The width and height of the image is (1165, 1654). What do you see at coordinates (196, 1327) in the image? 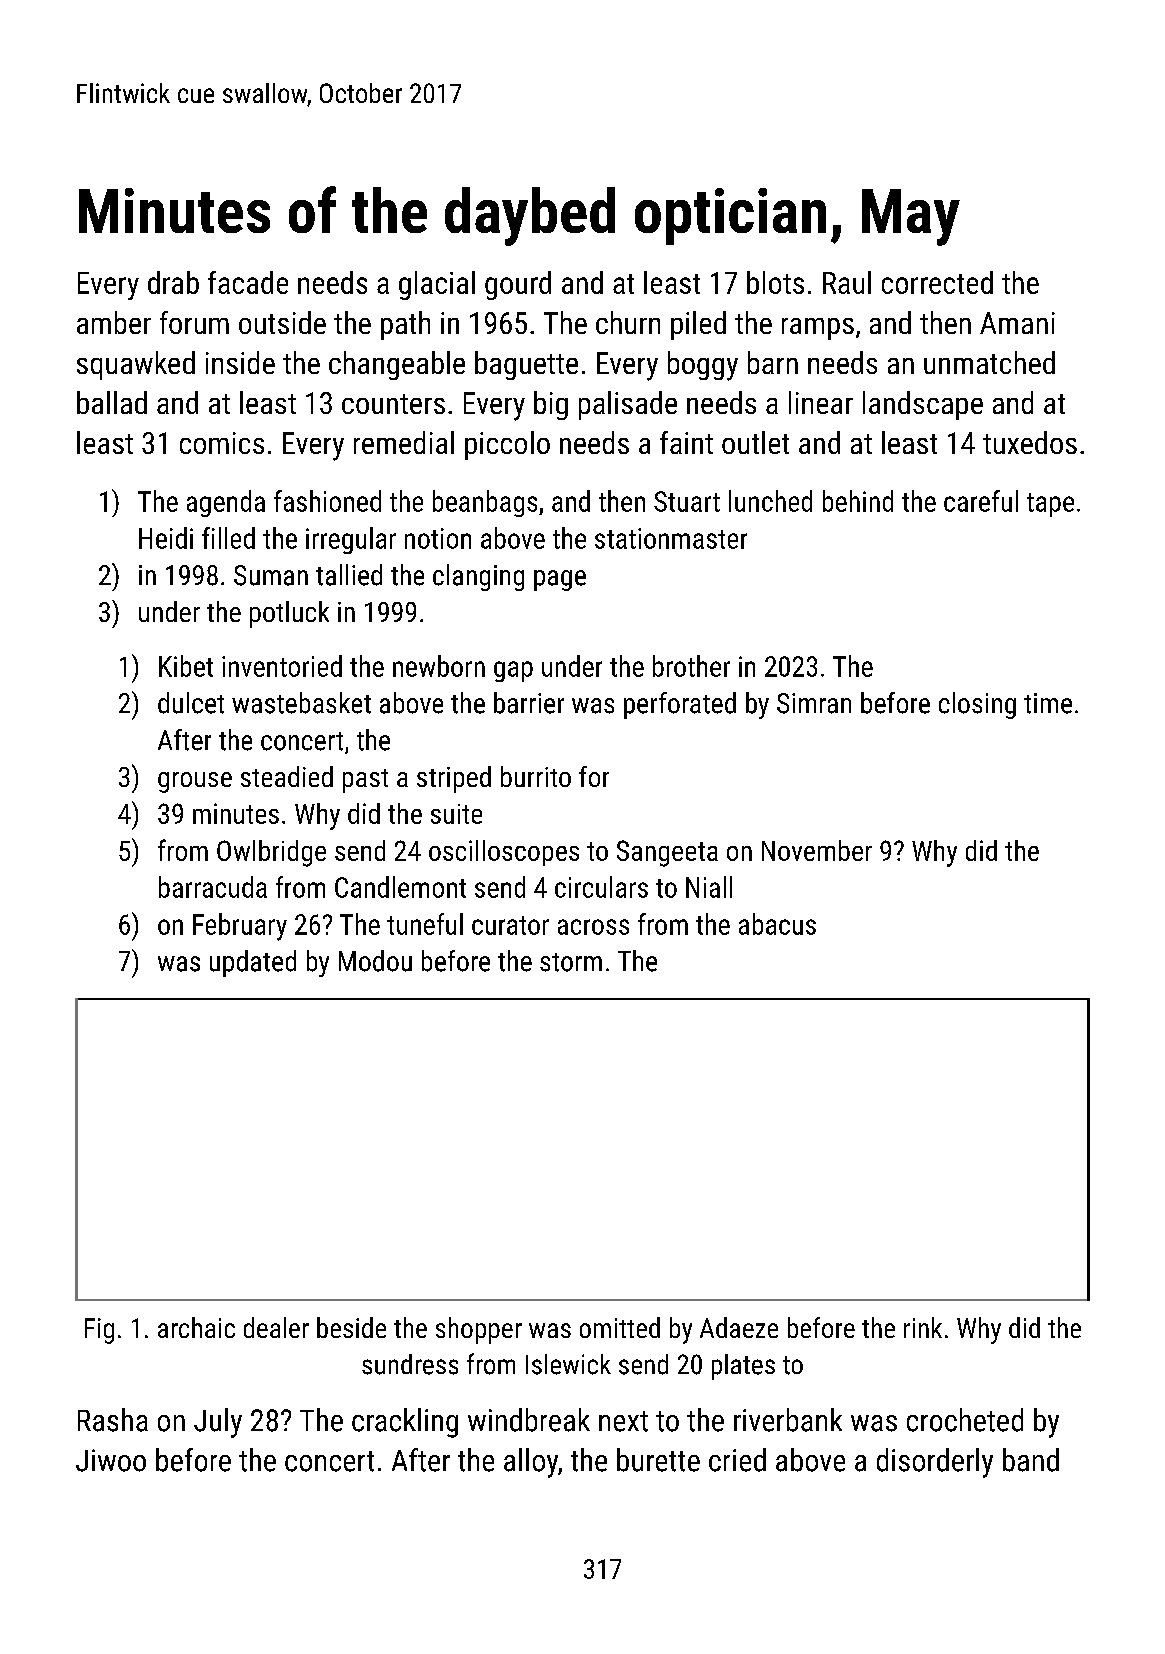
I see `archaic` at bounding box center [196, 1327].
